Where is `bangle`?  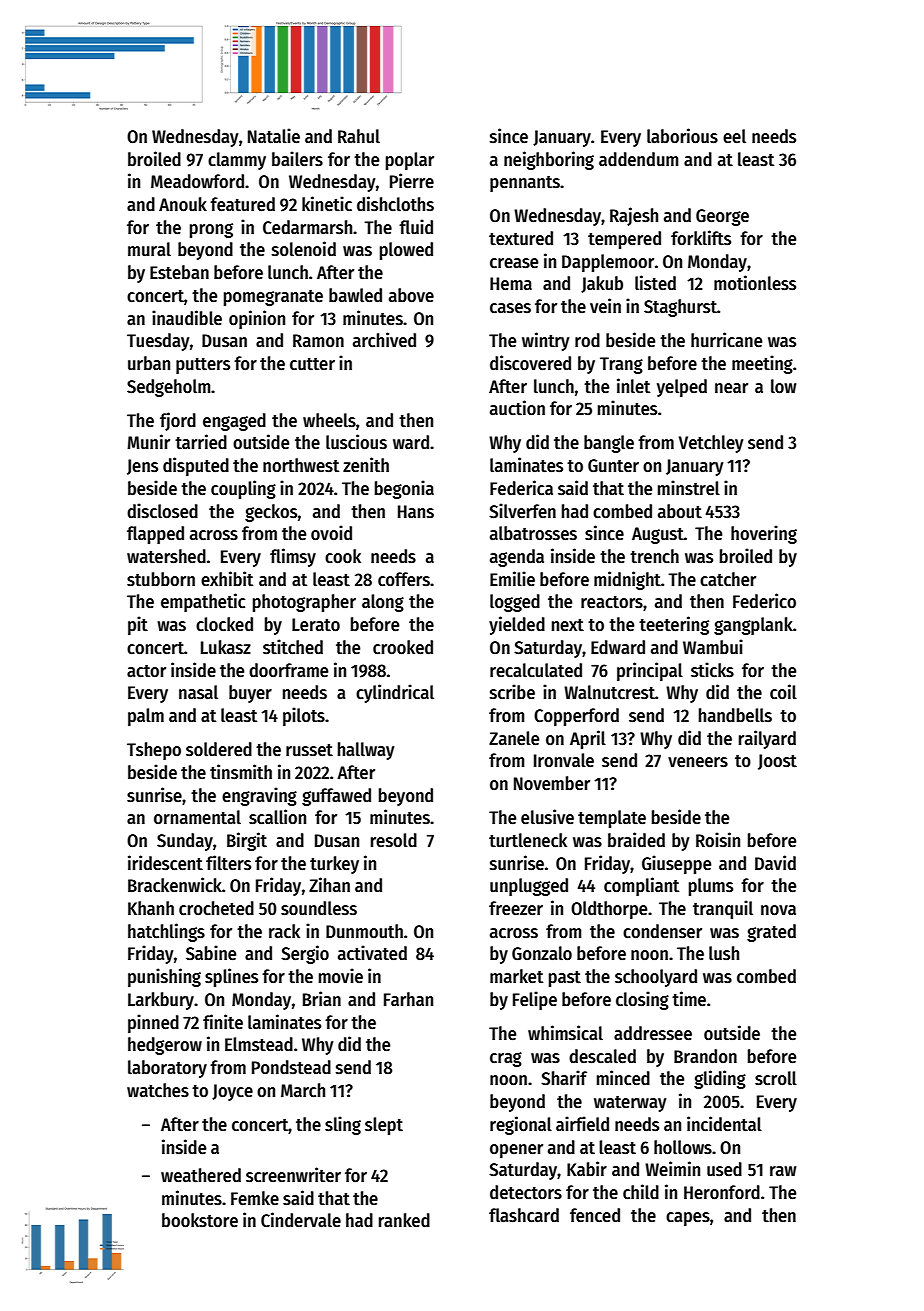 bangle is located at coordinates (609, 444).
